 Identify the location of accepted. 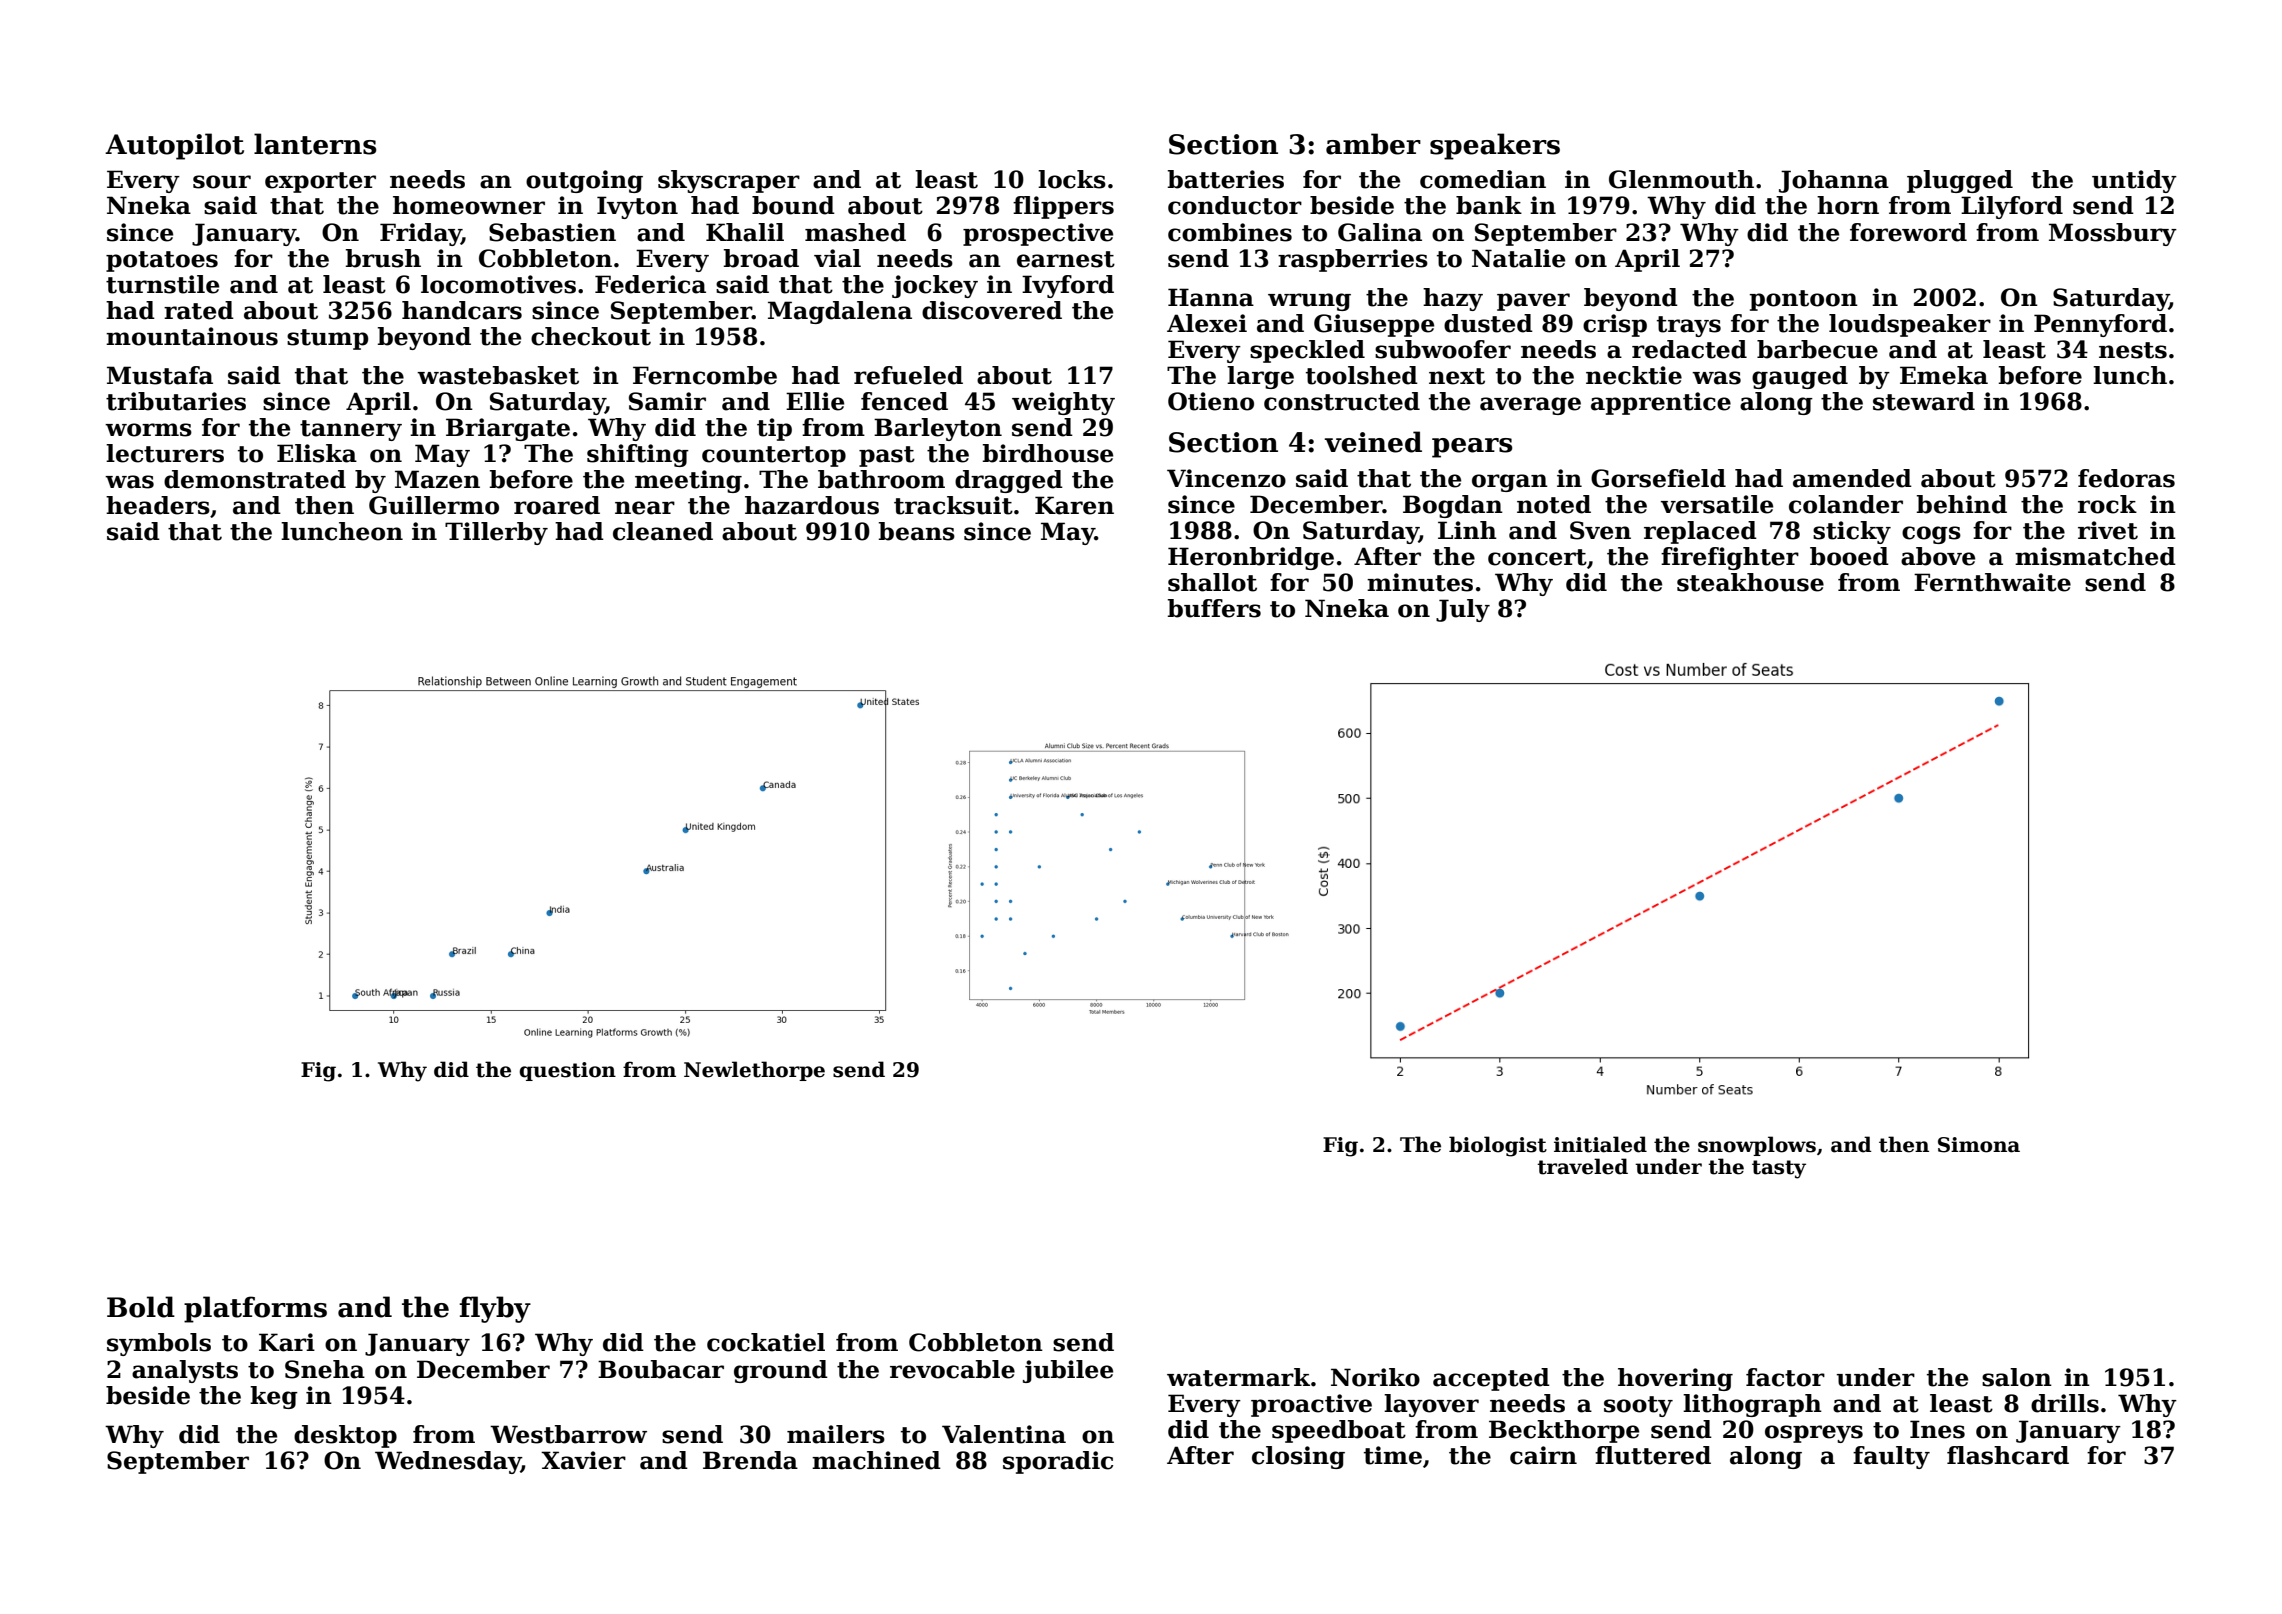
(1491, 1379).
